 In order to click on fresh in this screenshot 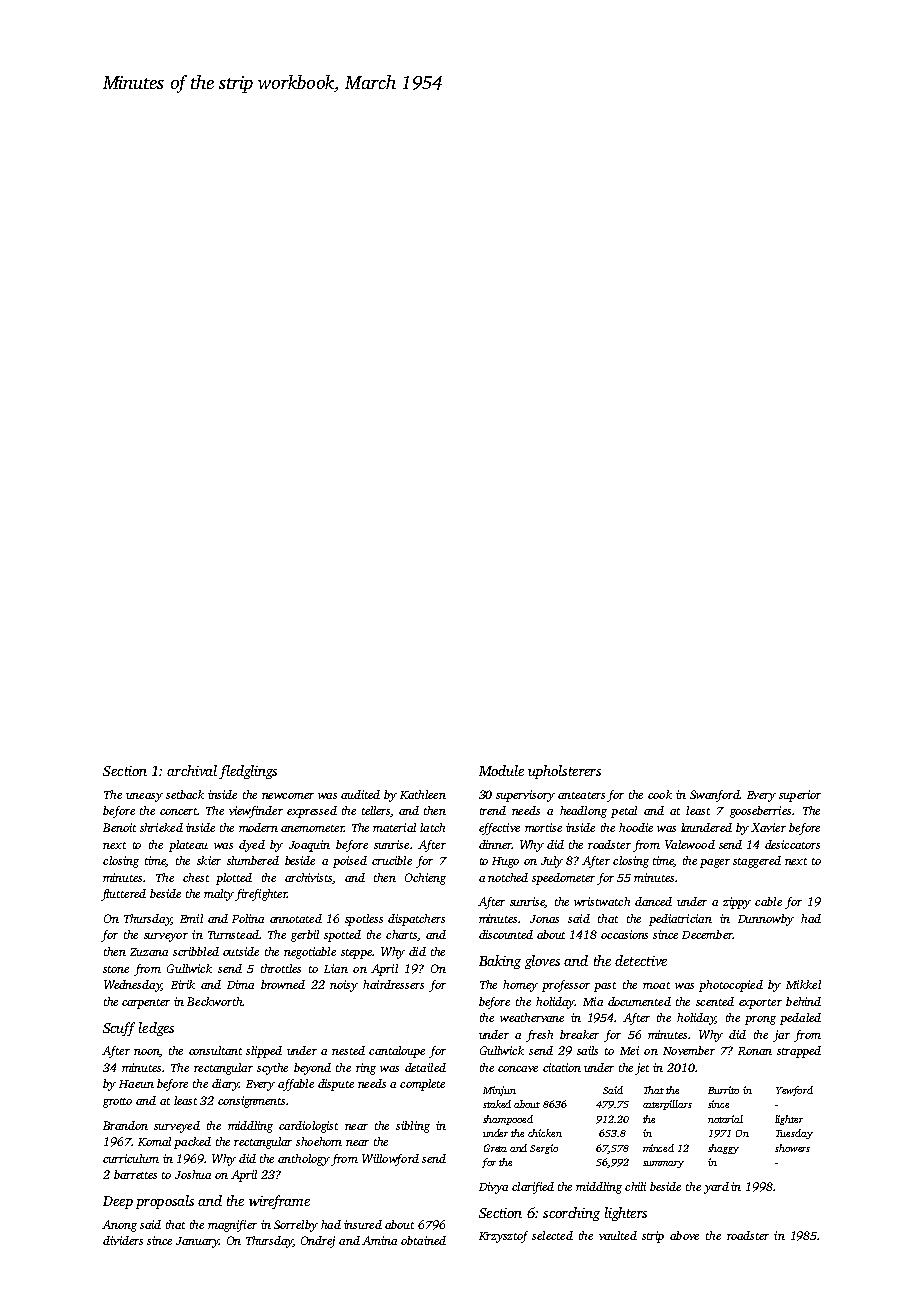, I will do `click(539, 1036)`.
